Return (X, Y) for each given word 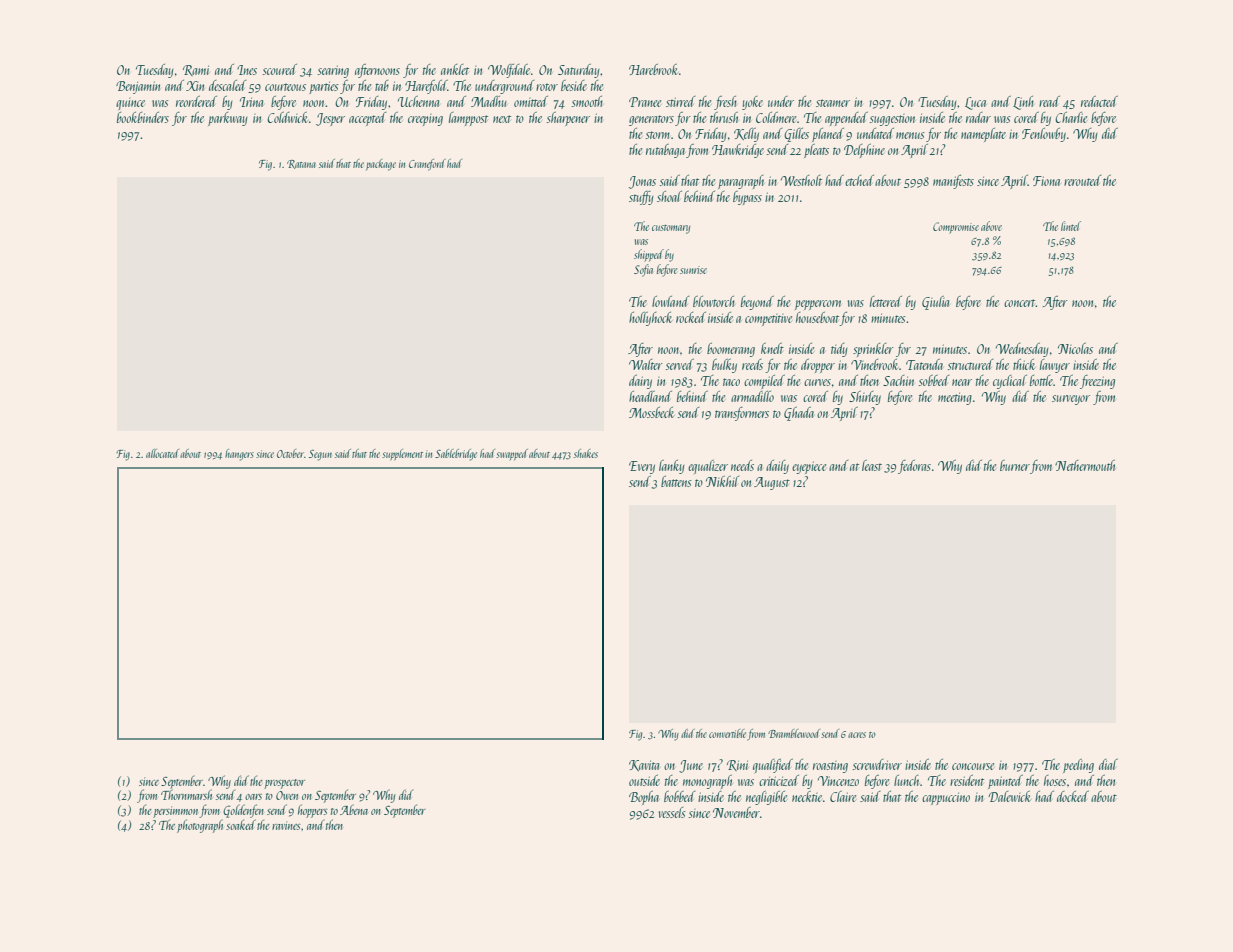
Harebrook (653, 69)
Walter (646, 364)
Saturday (579, 71)
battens (676, 481)
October (290, 453)
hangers (239, 455)
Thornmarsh (186, 794)
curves (817, 382)
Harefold (426, 87)
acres (857, 735)
